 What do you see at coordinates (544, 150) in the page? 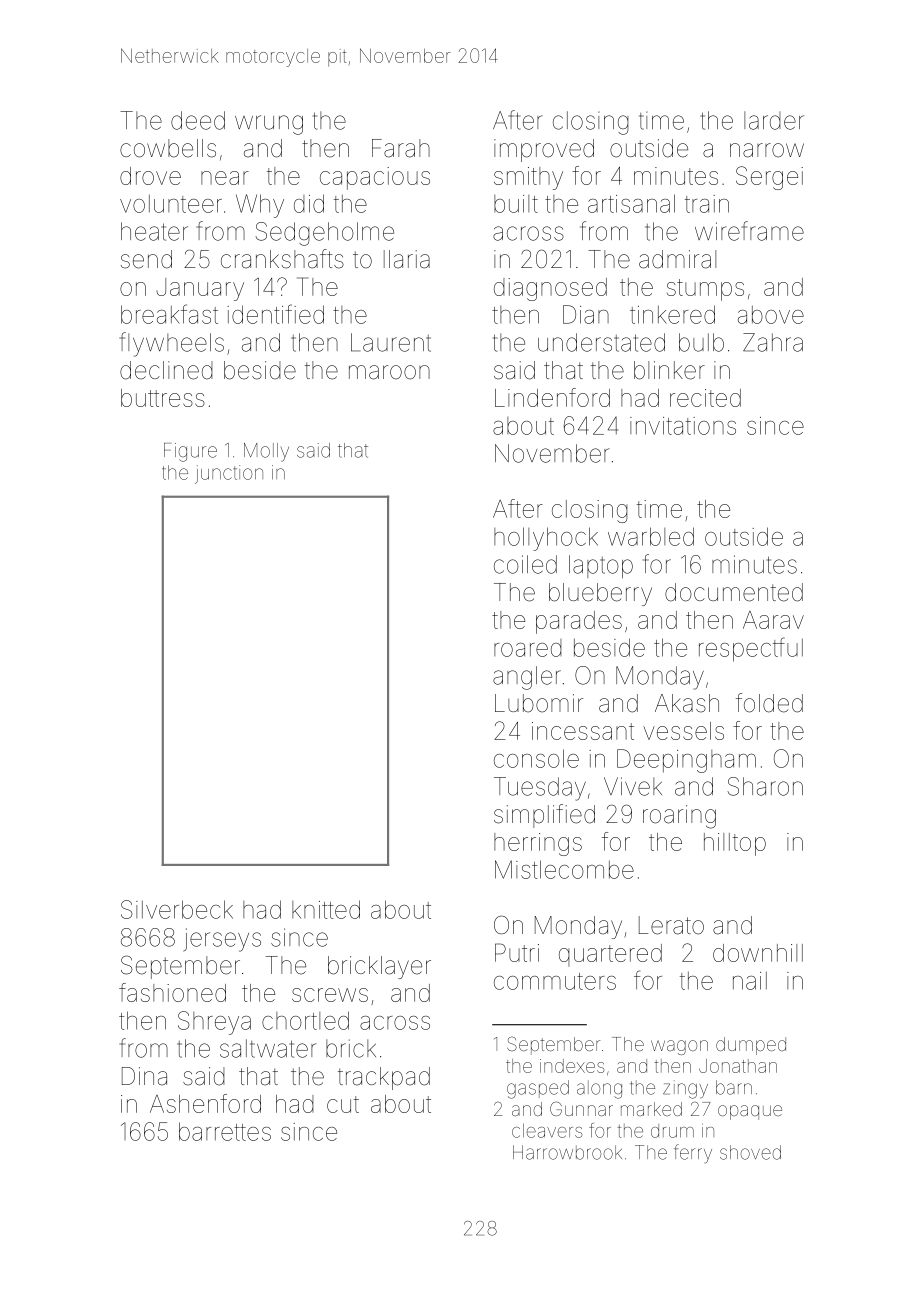
I see `improved` at bounding box center [544, 150].
